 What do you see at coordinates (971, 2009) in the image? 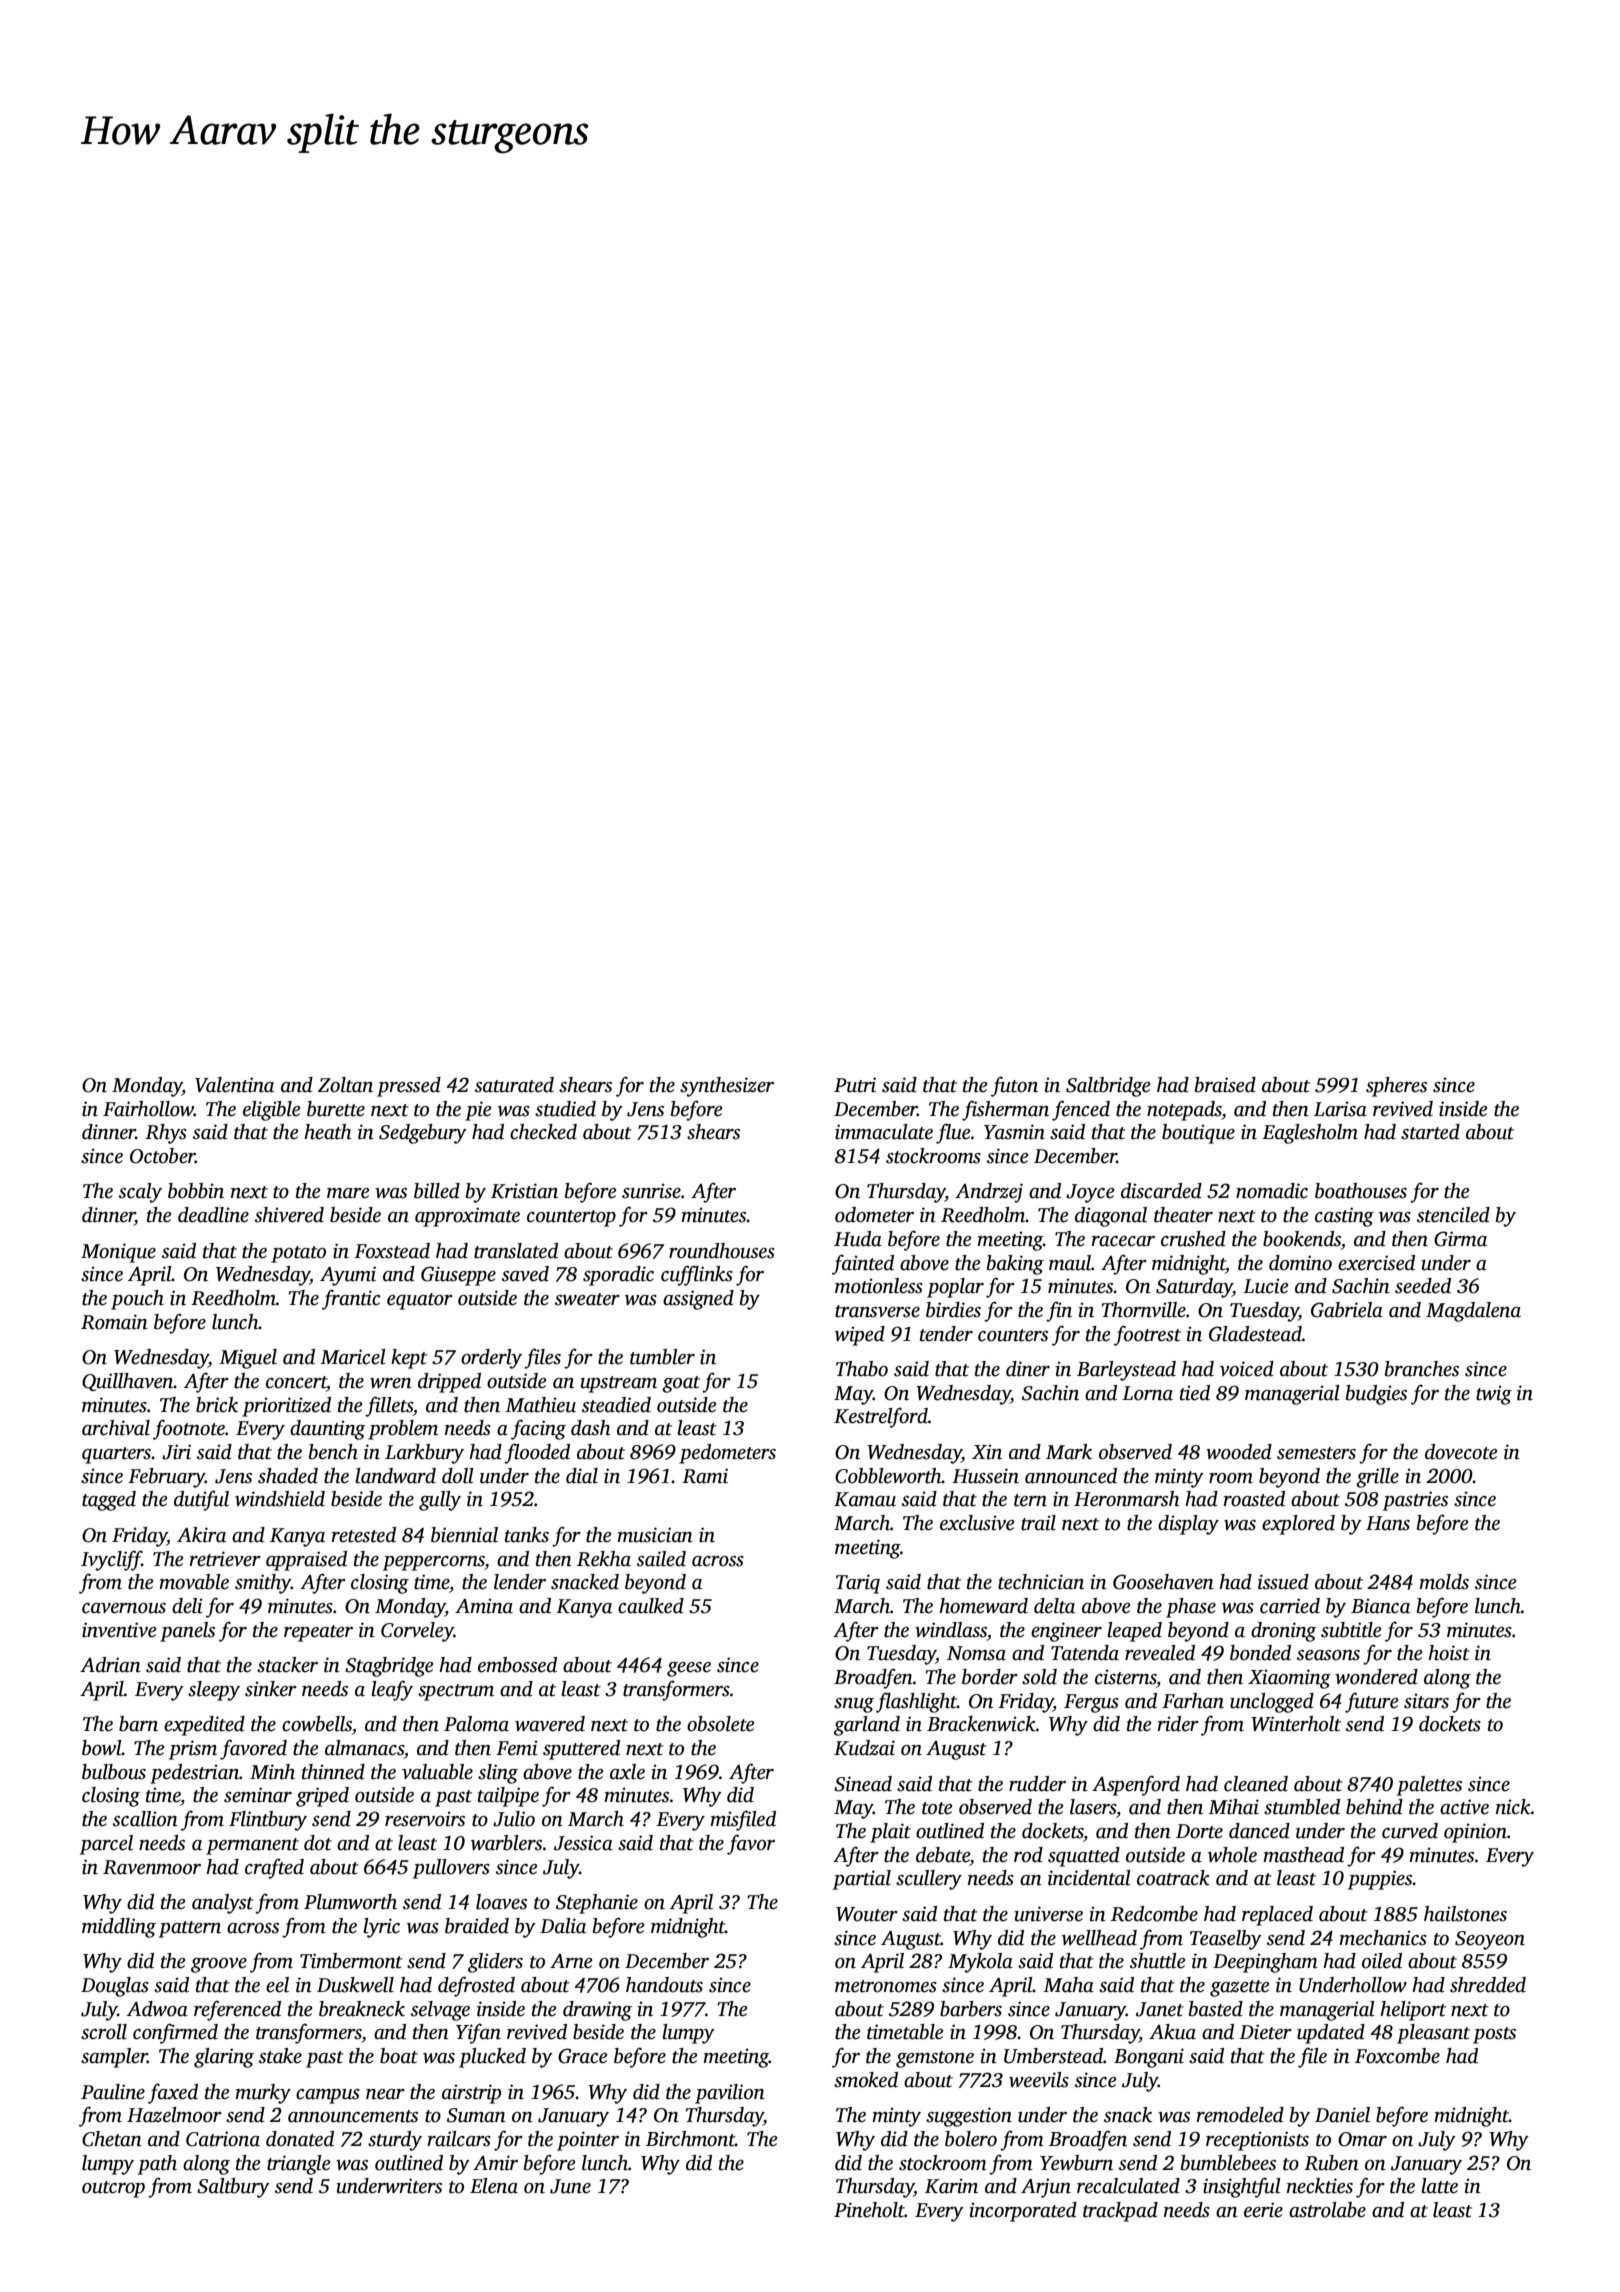
I see `barbers` at bounding box center [971, 2009].
